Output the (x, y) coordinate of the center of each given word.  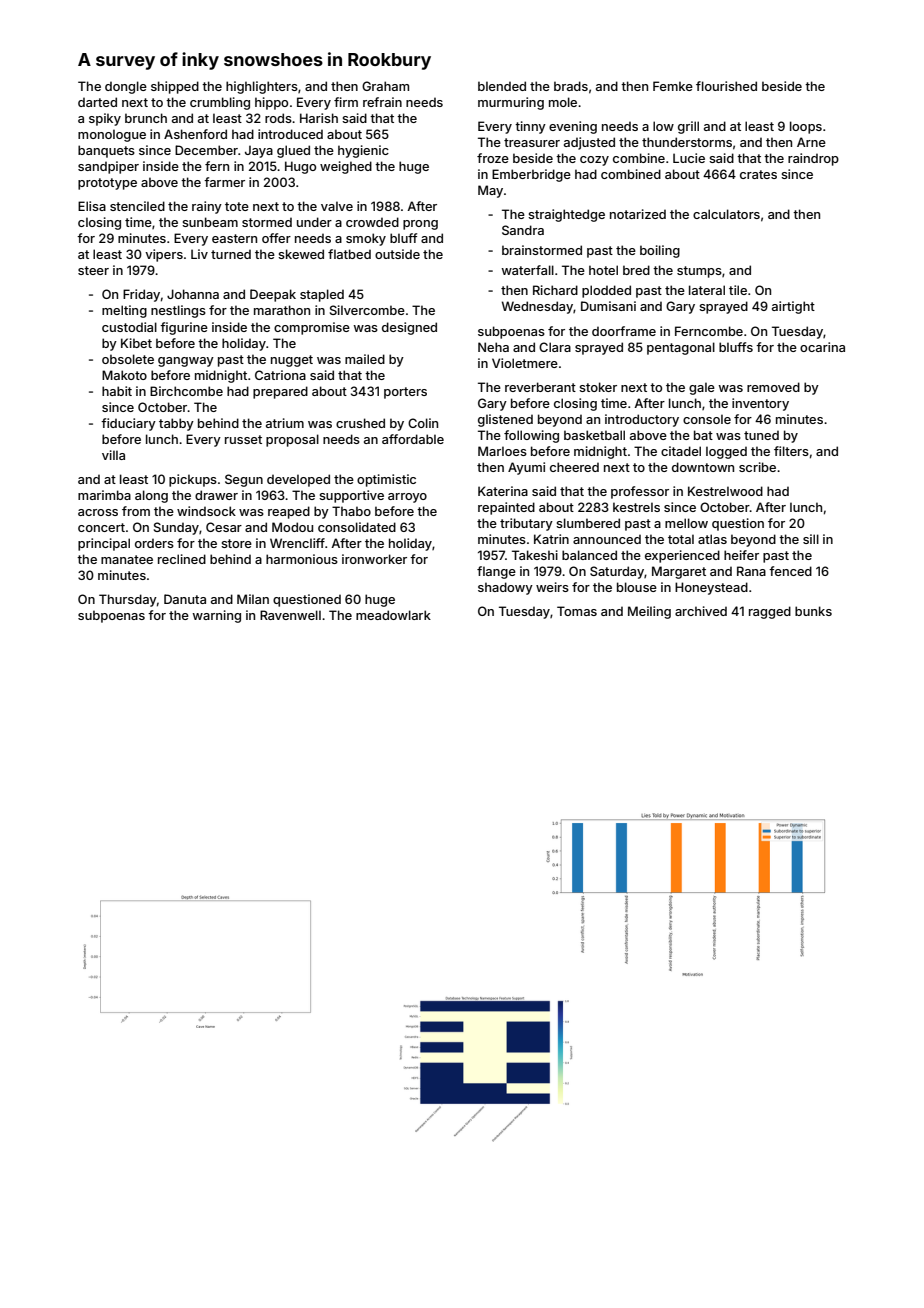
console (707, 419)
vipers (164, 255)
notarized (638, 214)
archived (701, 611)
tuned (761, 435)
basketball (594, 435)
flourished (726, 86)
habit (117, 391)
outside (397, 254)
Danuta (185, 599)
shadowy (505, 588)
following (531, 436)
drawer (216, 495)
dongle (126, 87)
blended (502, 86)
